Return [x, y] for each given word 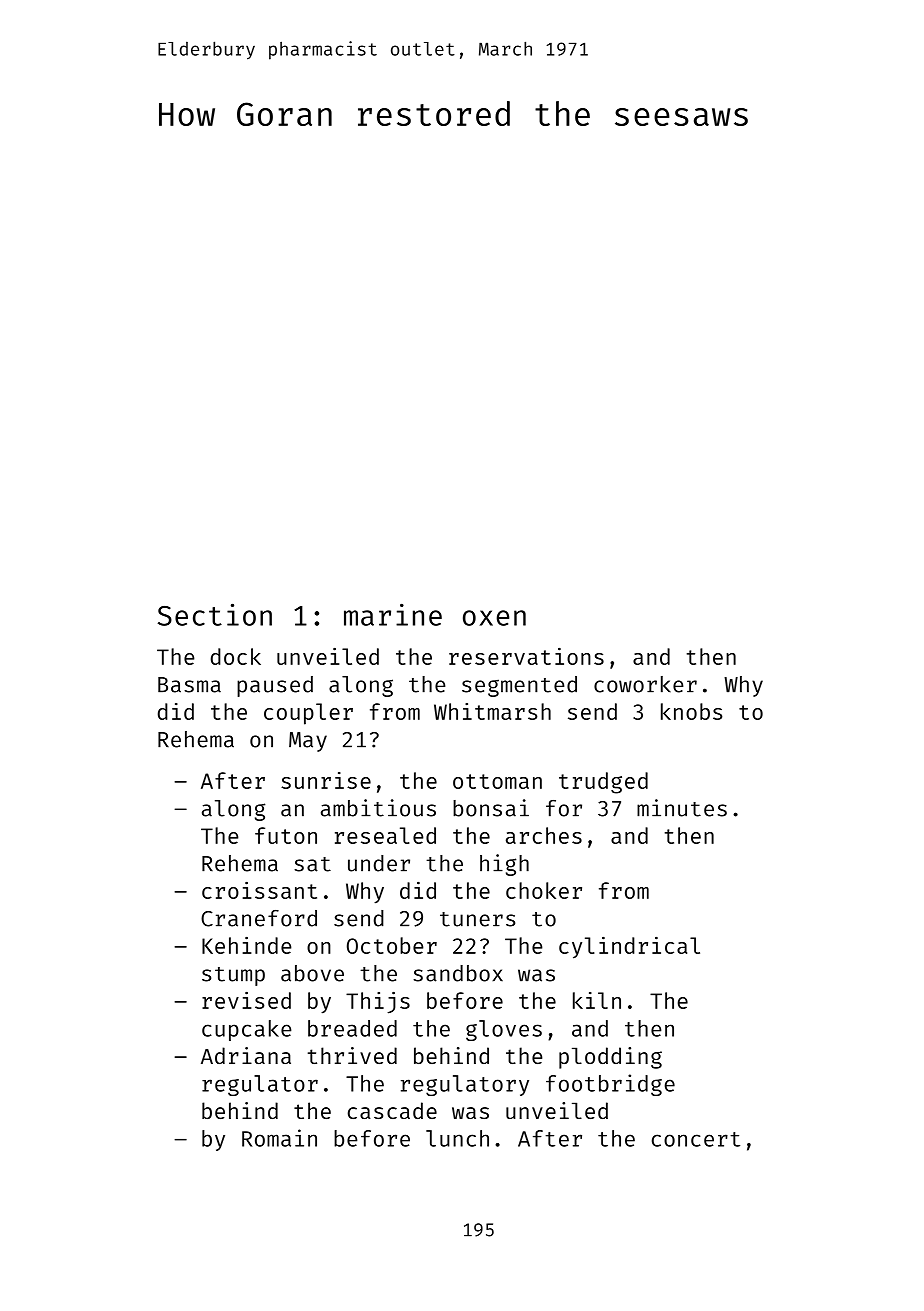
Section [215, 615]
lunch [457, 1138]
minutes [682, 808]
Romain [279, 1138]
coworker [645, 684]
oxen [494, 618]
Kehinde [246, 945]
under [379, 863]
